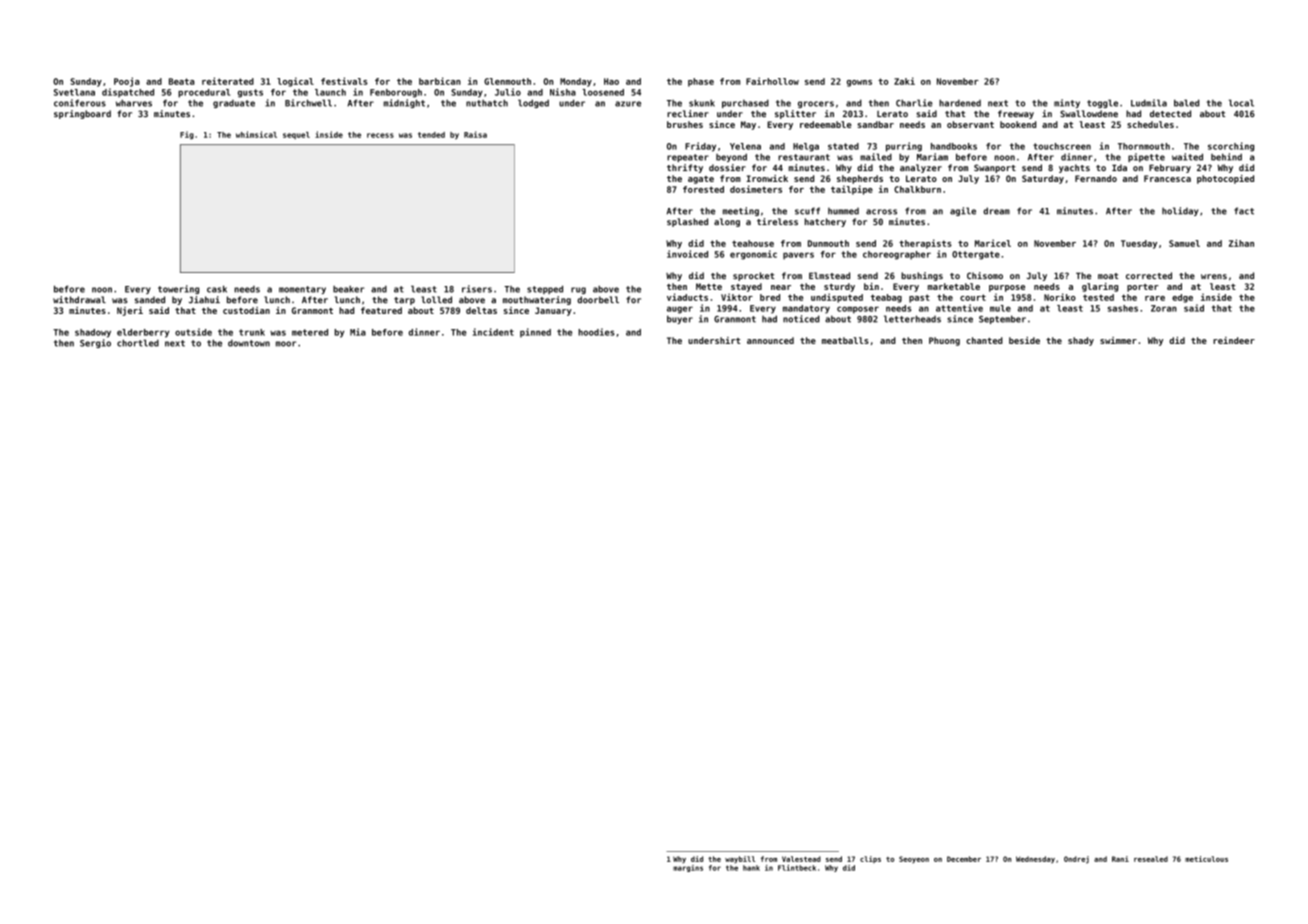 The image size is (1308, 924). I want to click on beaker, so click(348, 289).
